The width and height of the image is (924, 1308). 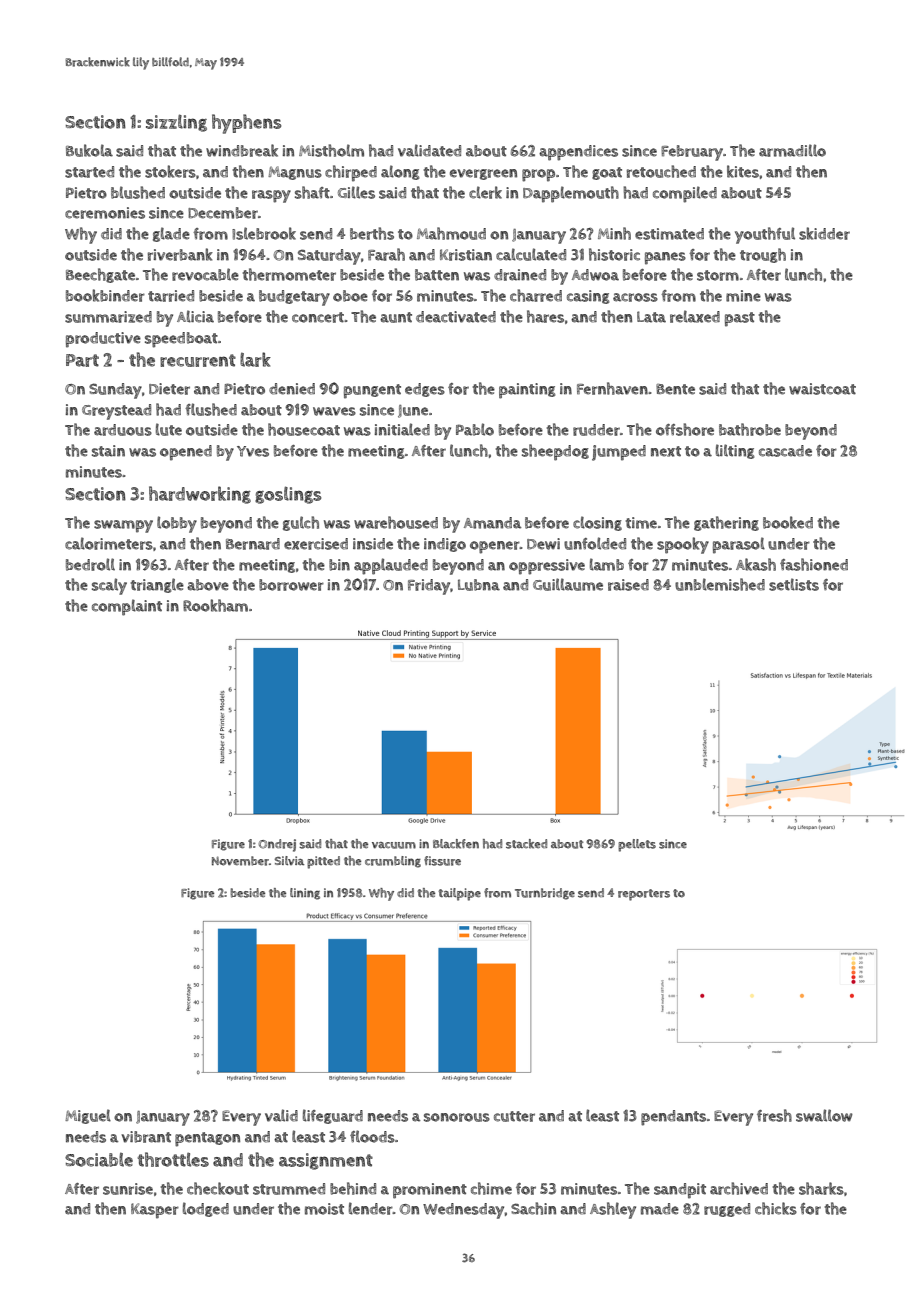 I want to click on sizzling, so click(x=176, y=123).
